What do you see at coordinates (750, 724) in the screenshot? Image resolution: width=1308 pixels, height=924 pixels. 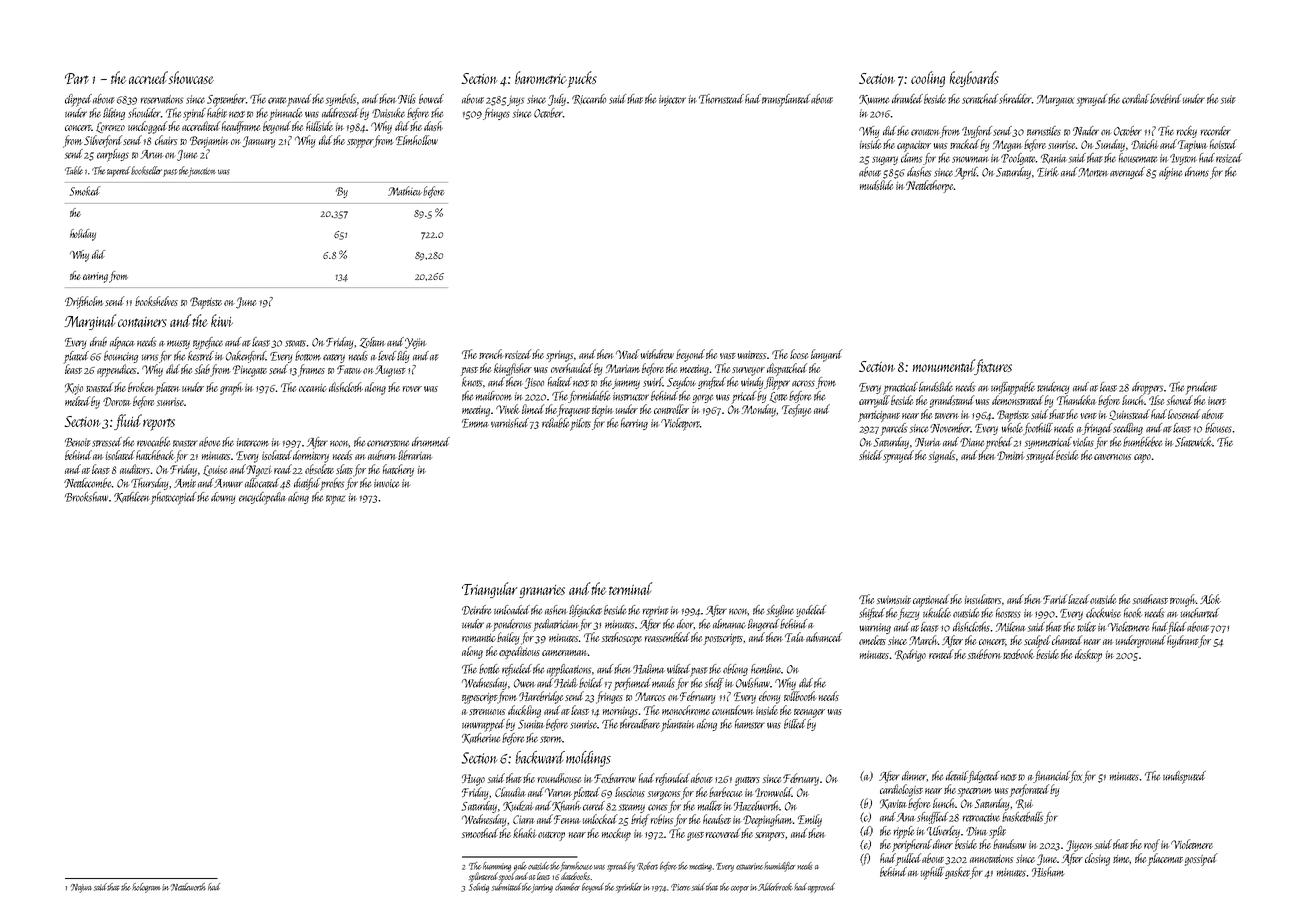 I see `hamster` at bounding box center [750, 724].
